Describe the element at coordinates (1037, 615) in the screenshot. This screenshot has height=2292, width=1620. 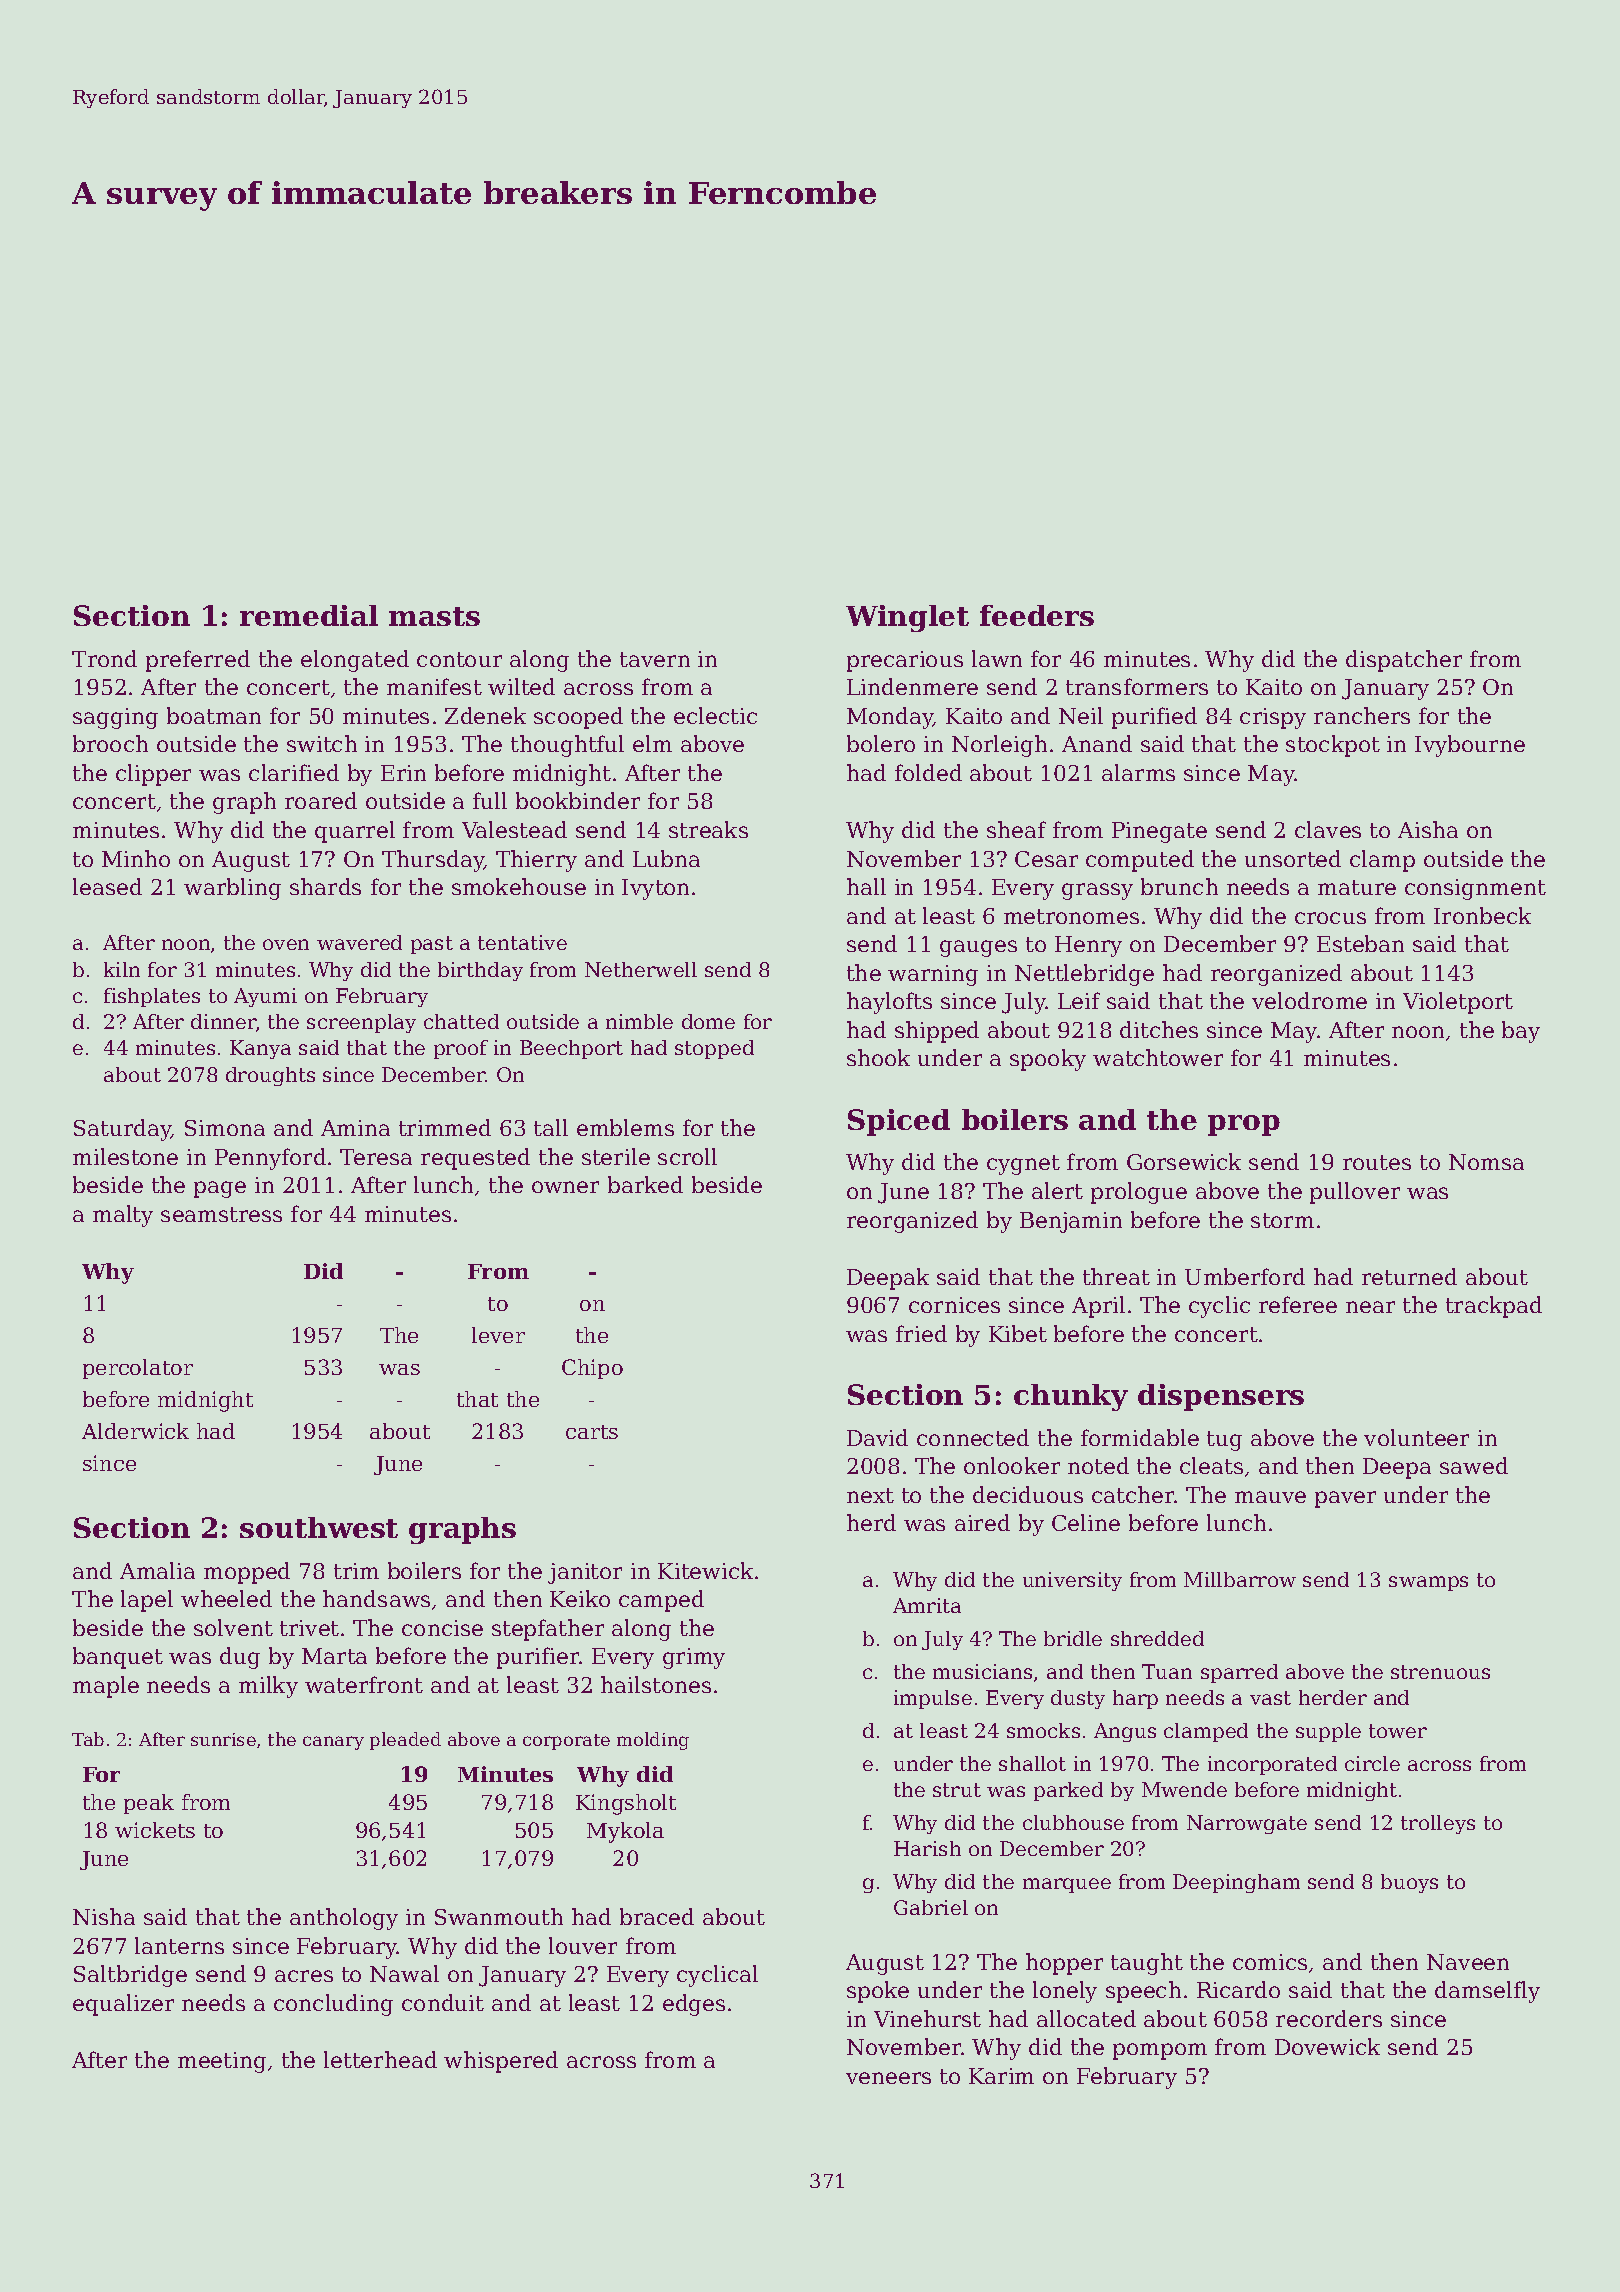
I see `feeders` at that location.
